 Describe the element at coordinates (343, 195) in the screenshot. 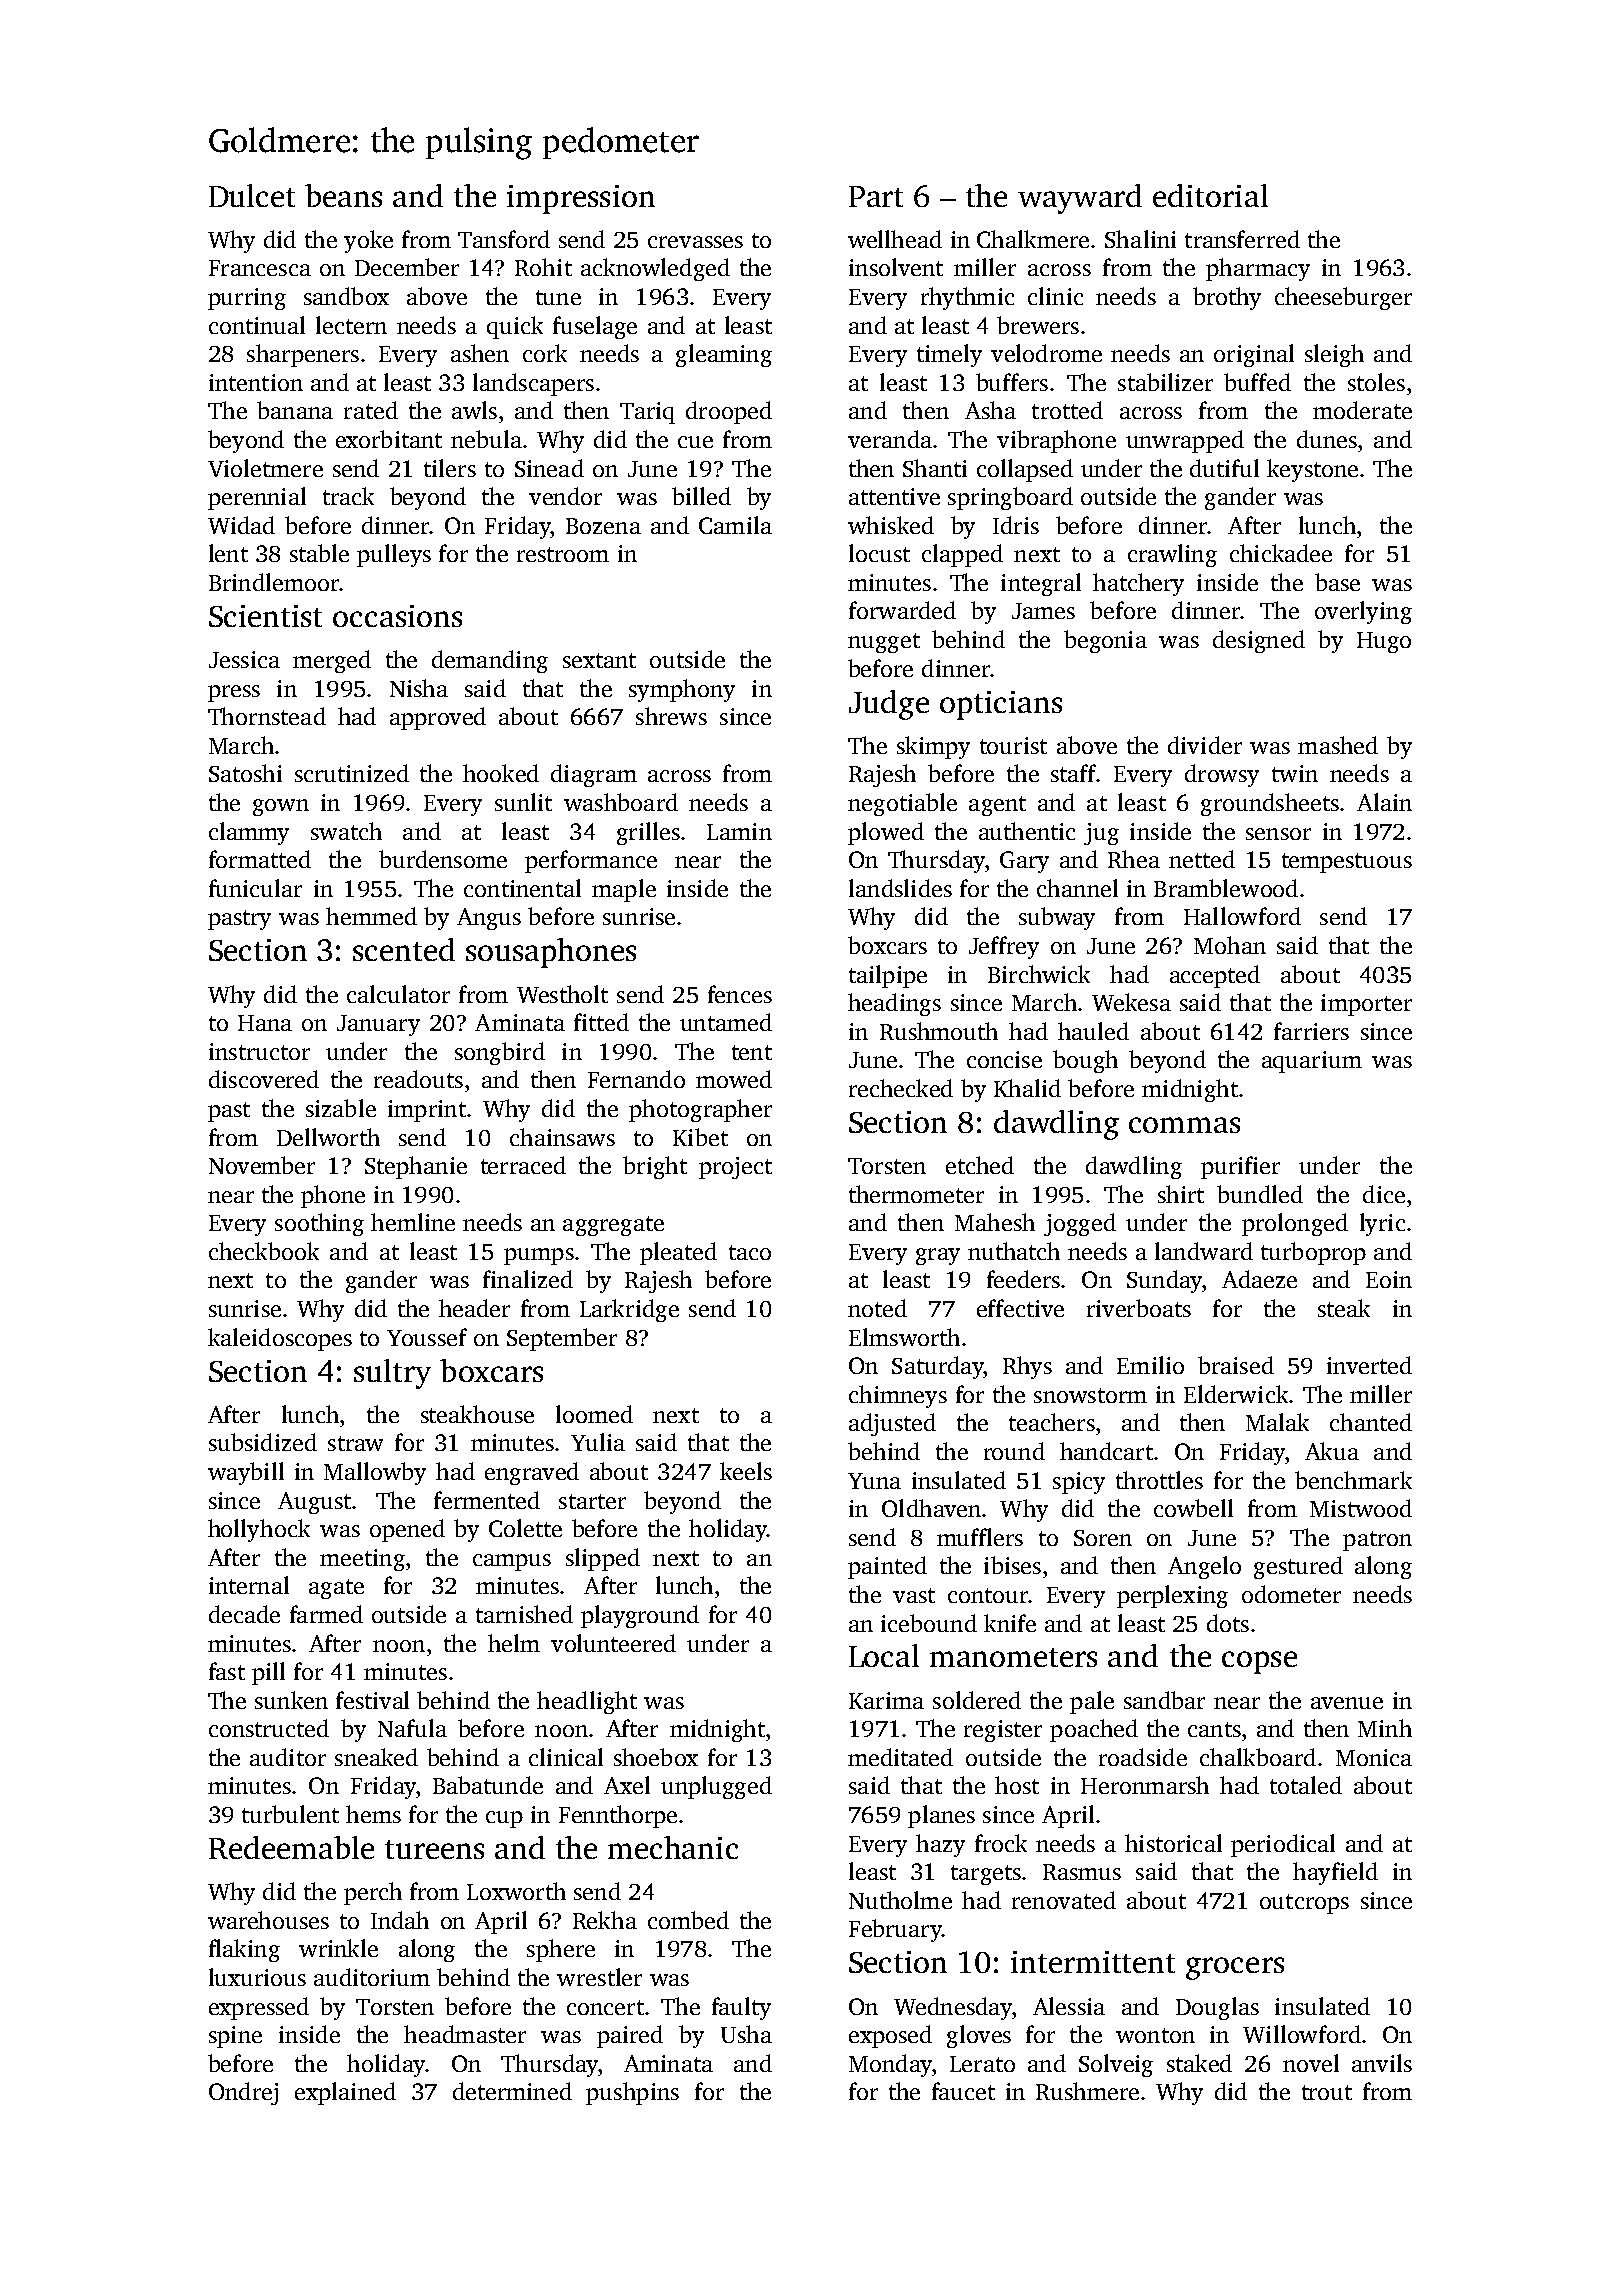

I see `beans` at that location.
